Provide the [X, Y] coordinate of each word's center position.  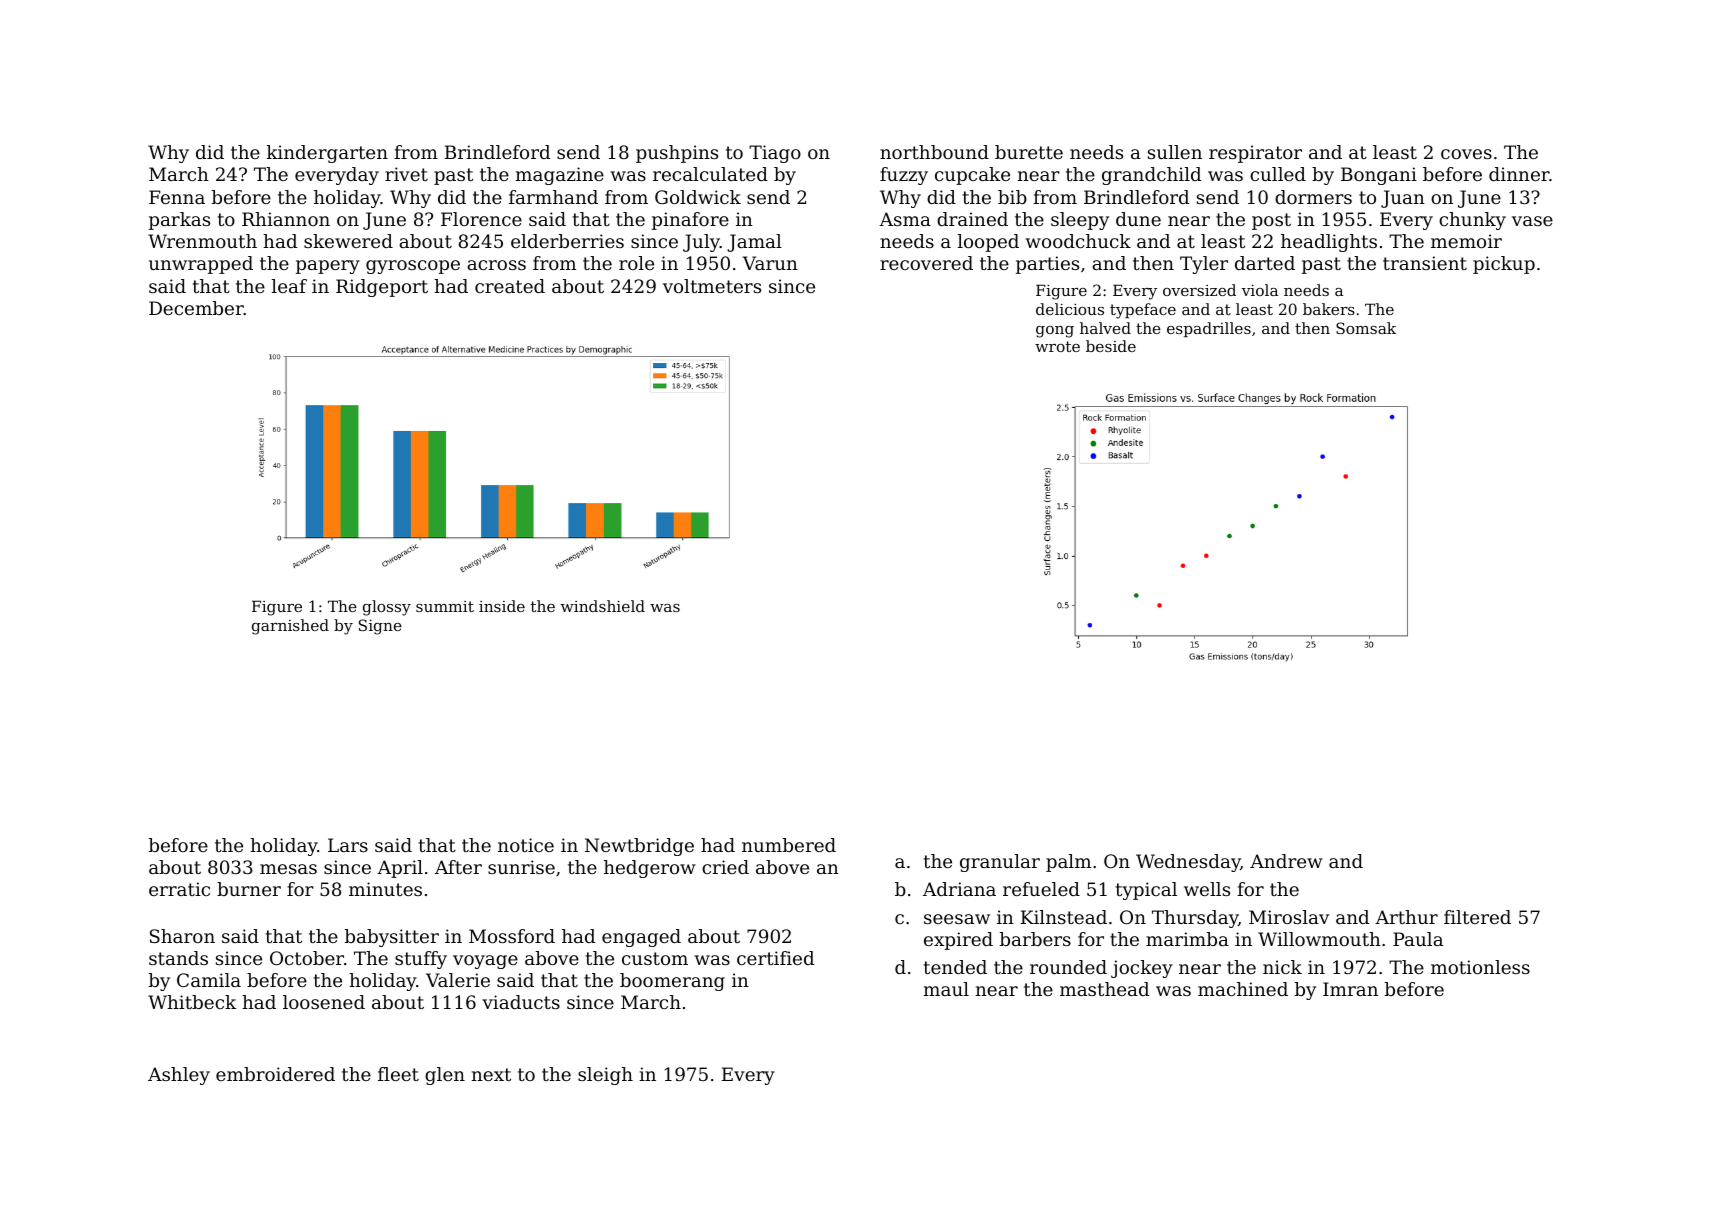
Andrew [1286, 861]
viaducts [521, 1002]
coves [1466, 154]
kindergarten [327, 154]
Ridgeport [382, 288]
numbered [789, 845]
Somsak [1366, 328]
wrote [1057, 346]
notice [526, 845]
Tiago [775, 154]
